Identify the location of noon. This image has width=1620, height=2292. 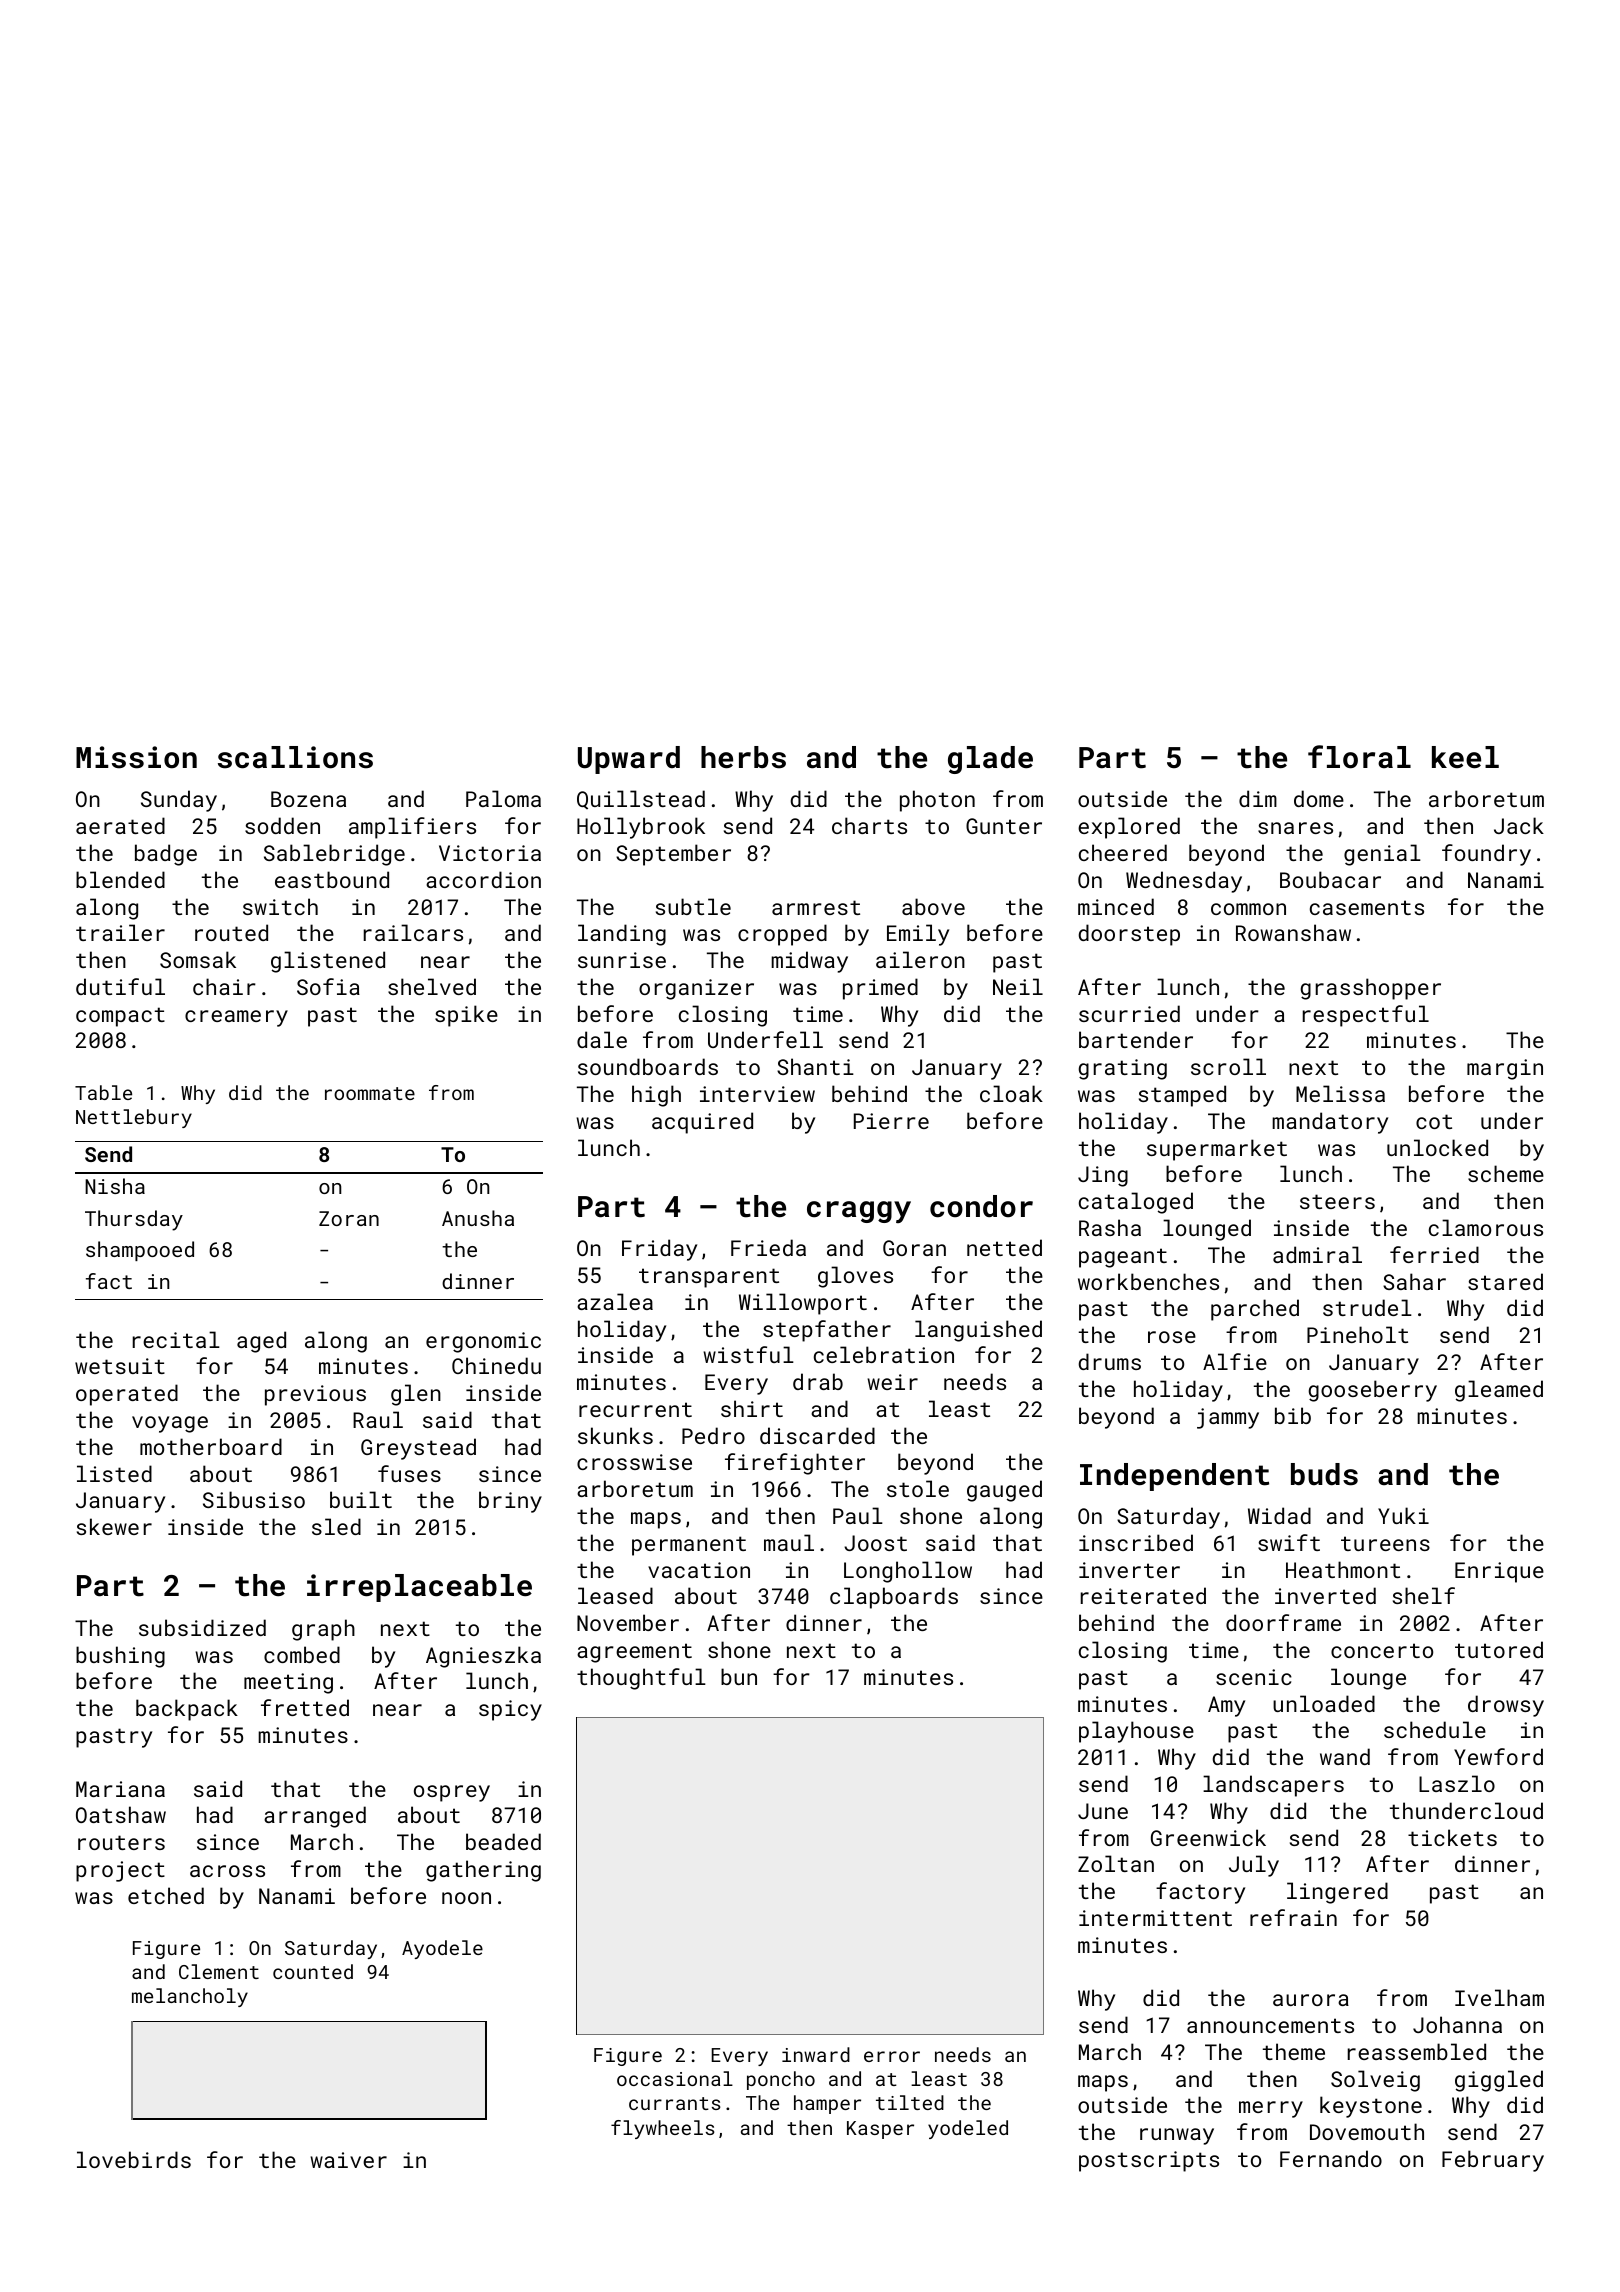
(466, 1898).
